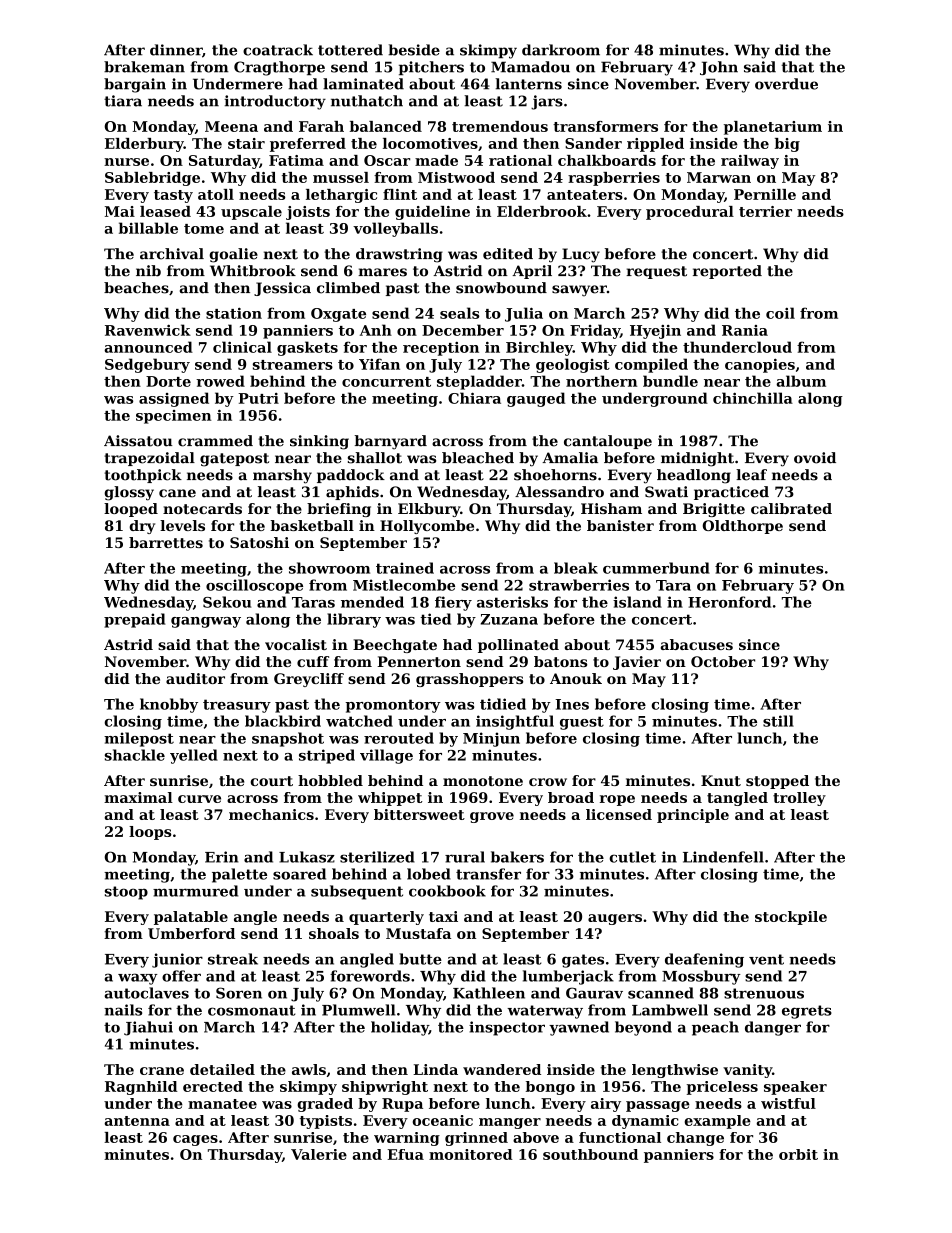 This page has width=952, height=1233. I want to click on Heronford, so click(729, 602).
